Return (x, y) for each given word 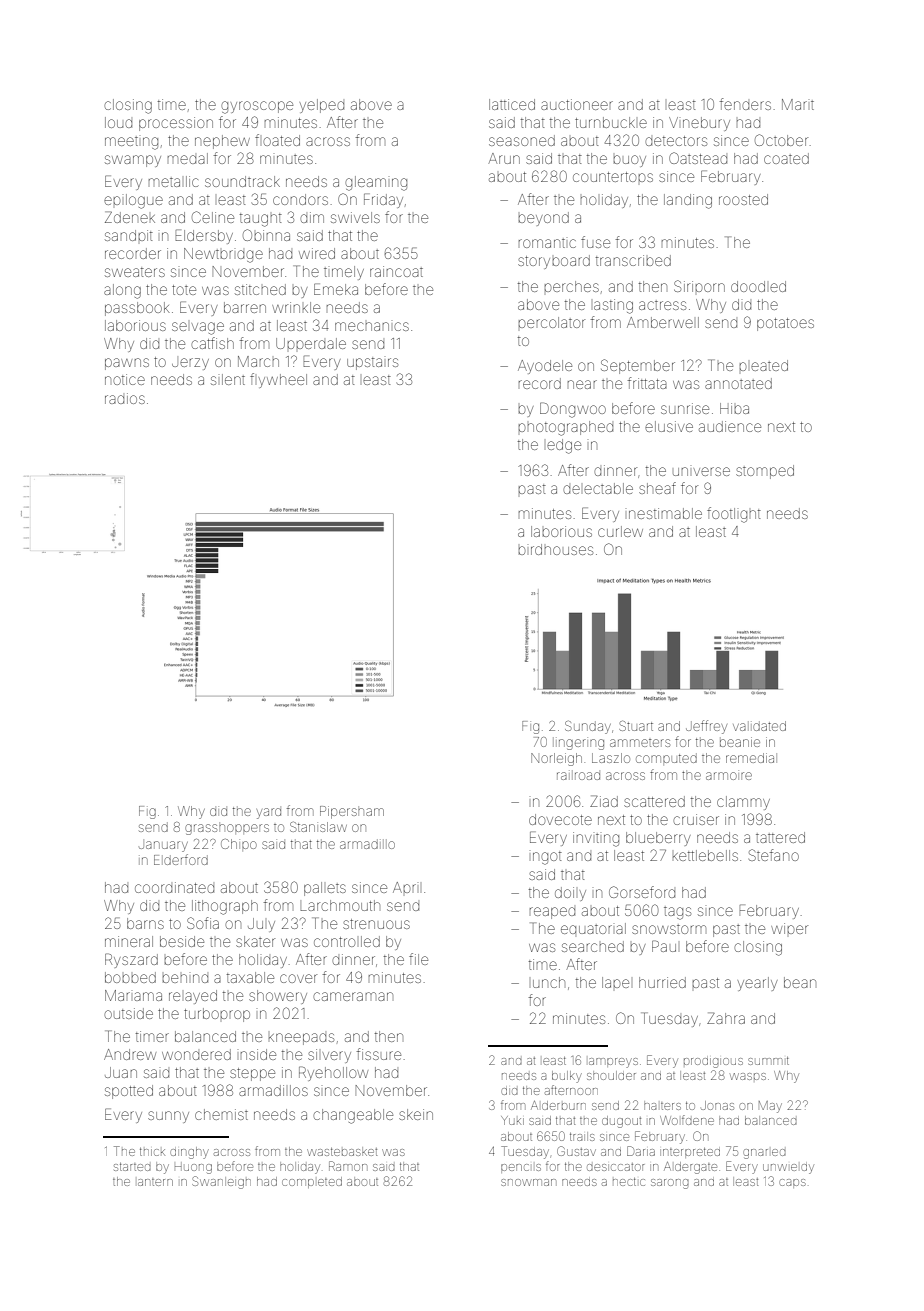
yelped (322, 106)
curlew (620, 531)
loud (118, 122)
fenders (745, 104)
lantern (155, 1182)
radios (125, 398)
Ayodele (545, 367)
